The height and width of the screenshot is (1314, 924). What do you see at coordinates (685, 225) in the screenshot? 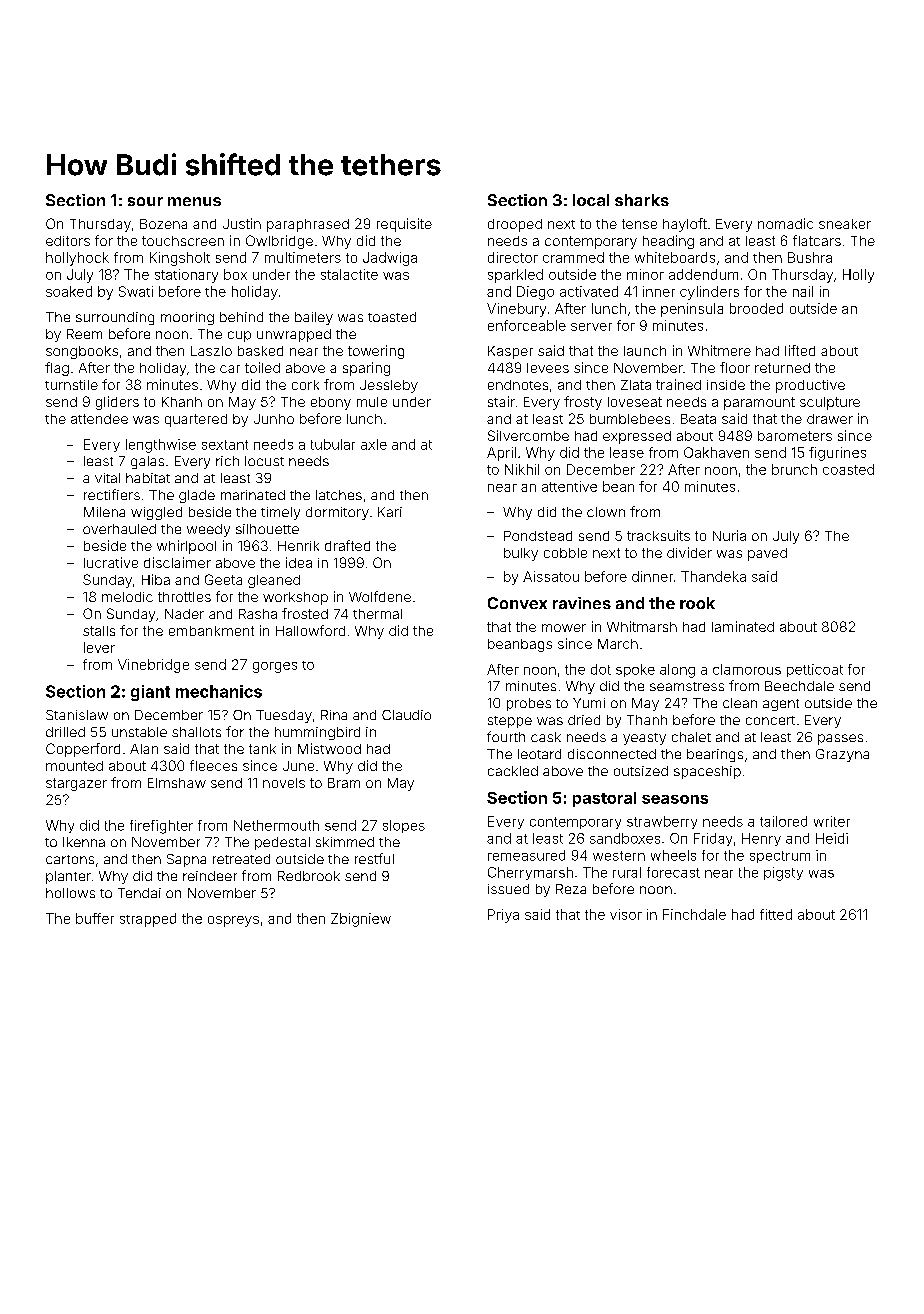
I see `hayloft` at bounding box center [685, 225].
